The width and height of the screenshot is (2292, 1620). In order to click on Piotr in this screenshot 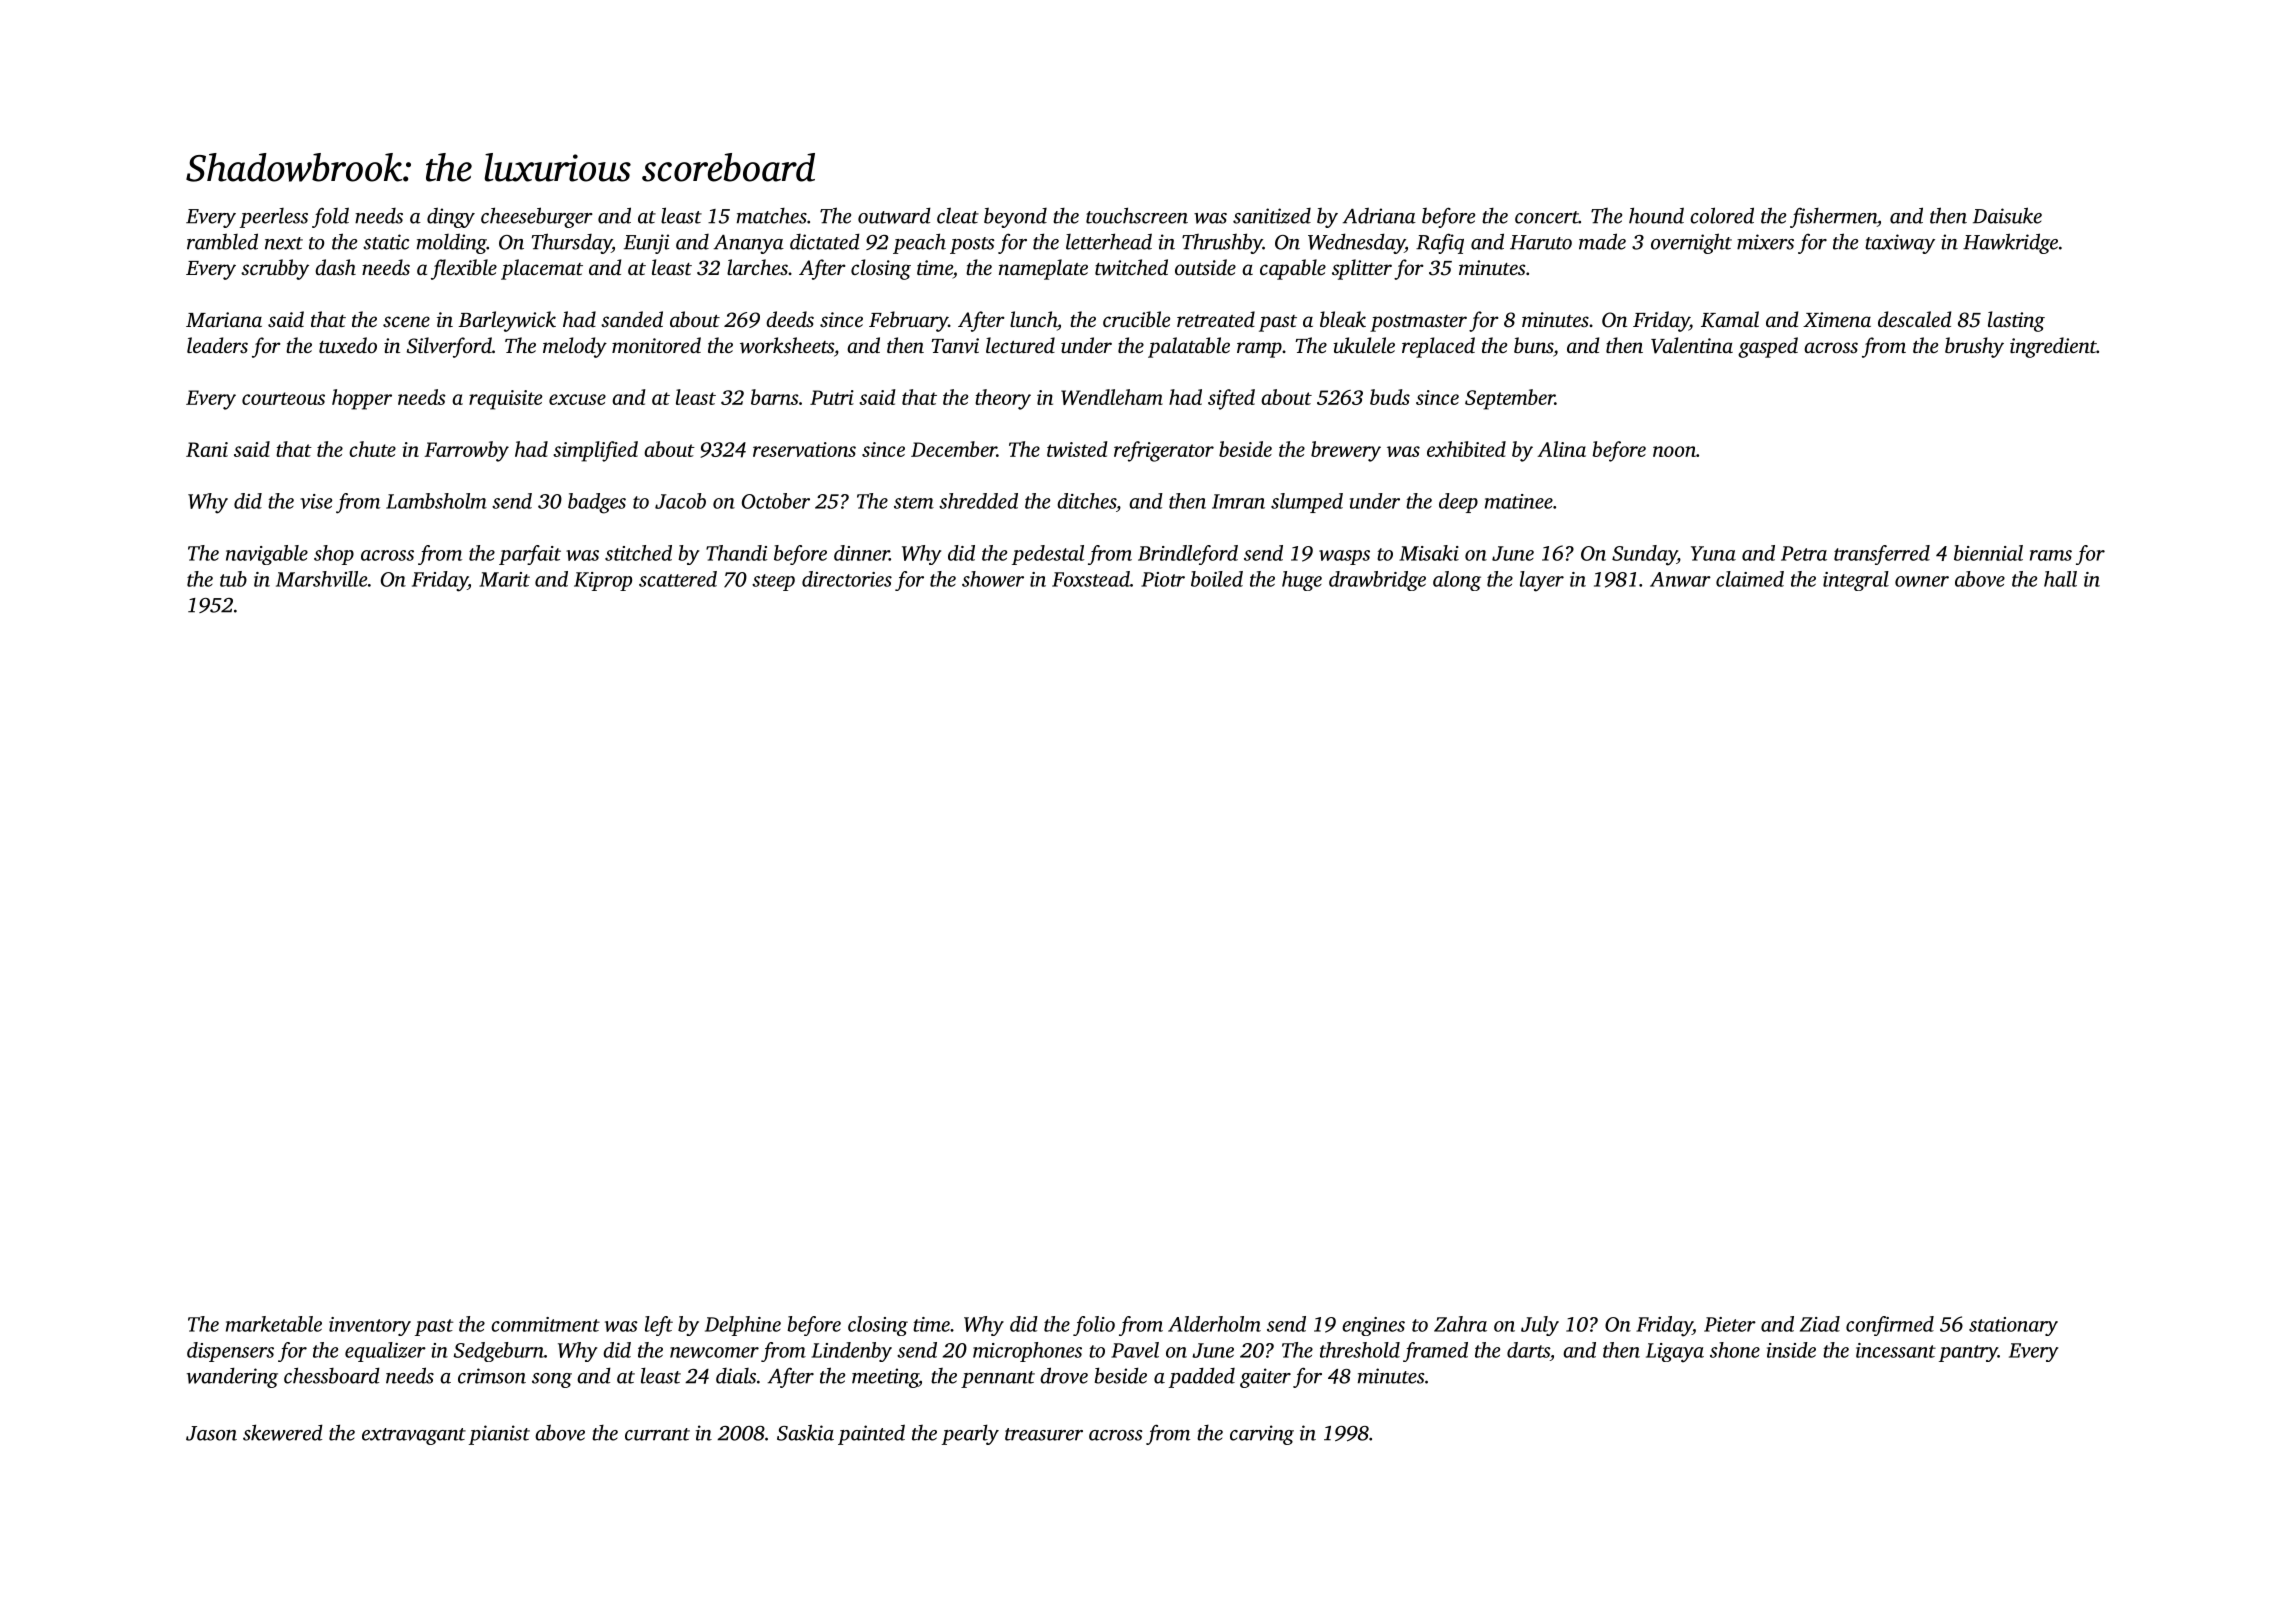, I will do `click(1163, 579)`.
